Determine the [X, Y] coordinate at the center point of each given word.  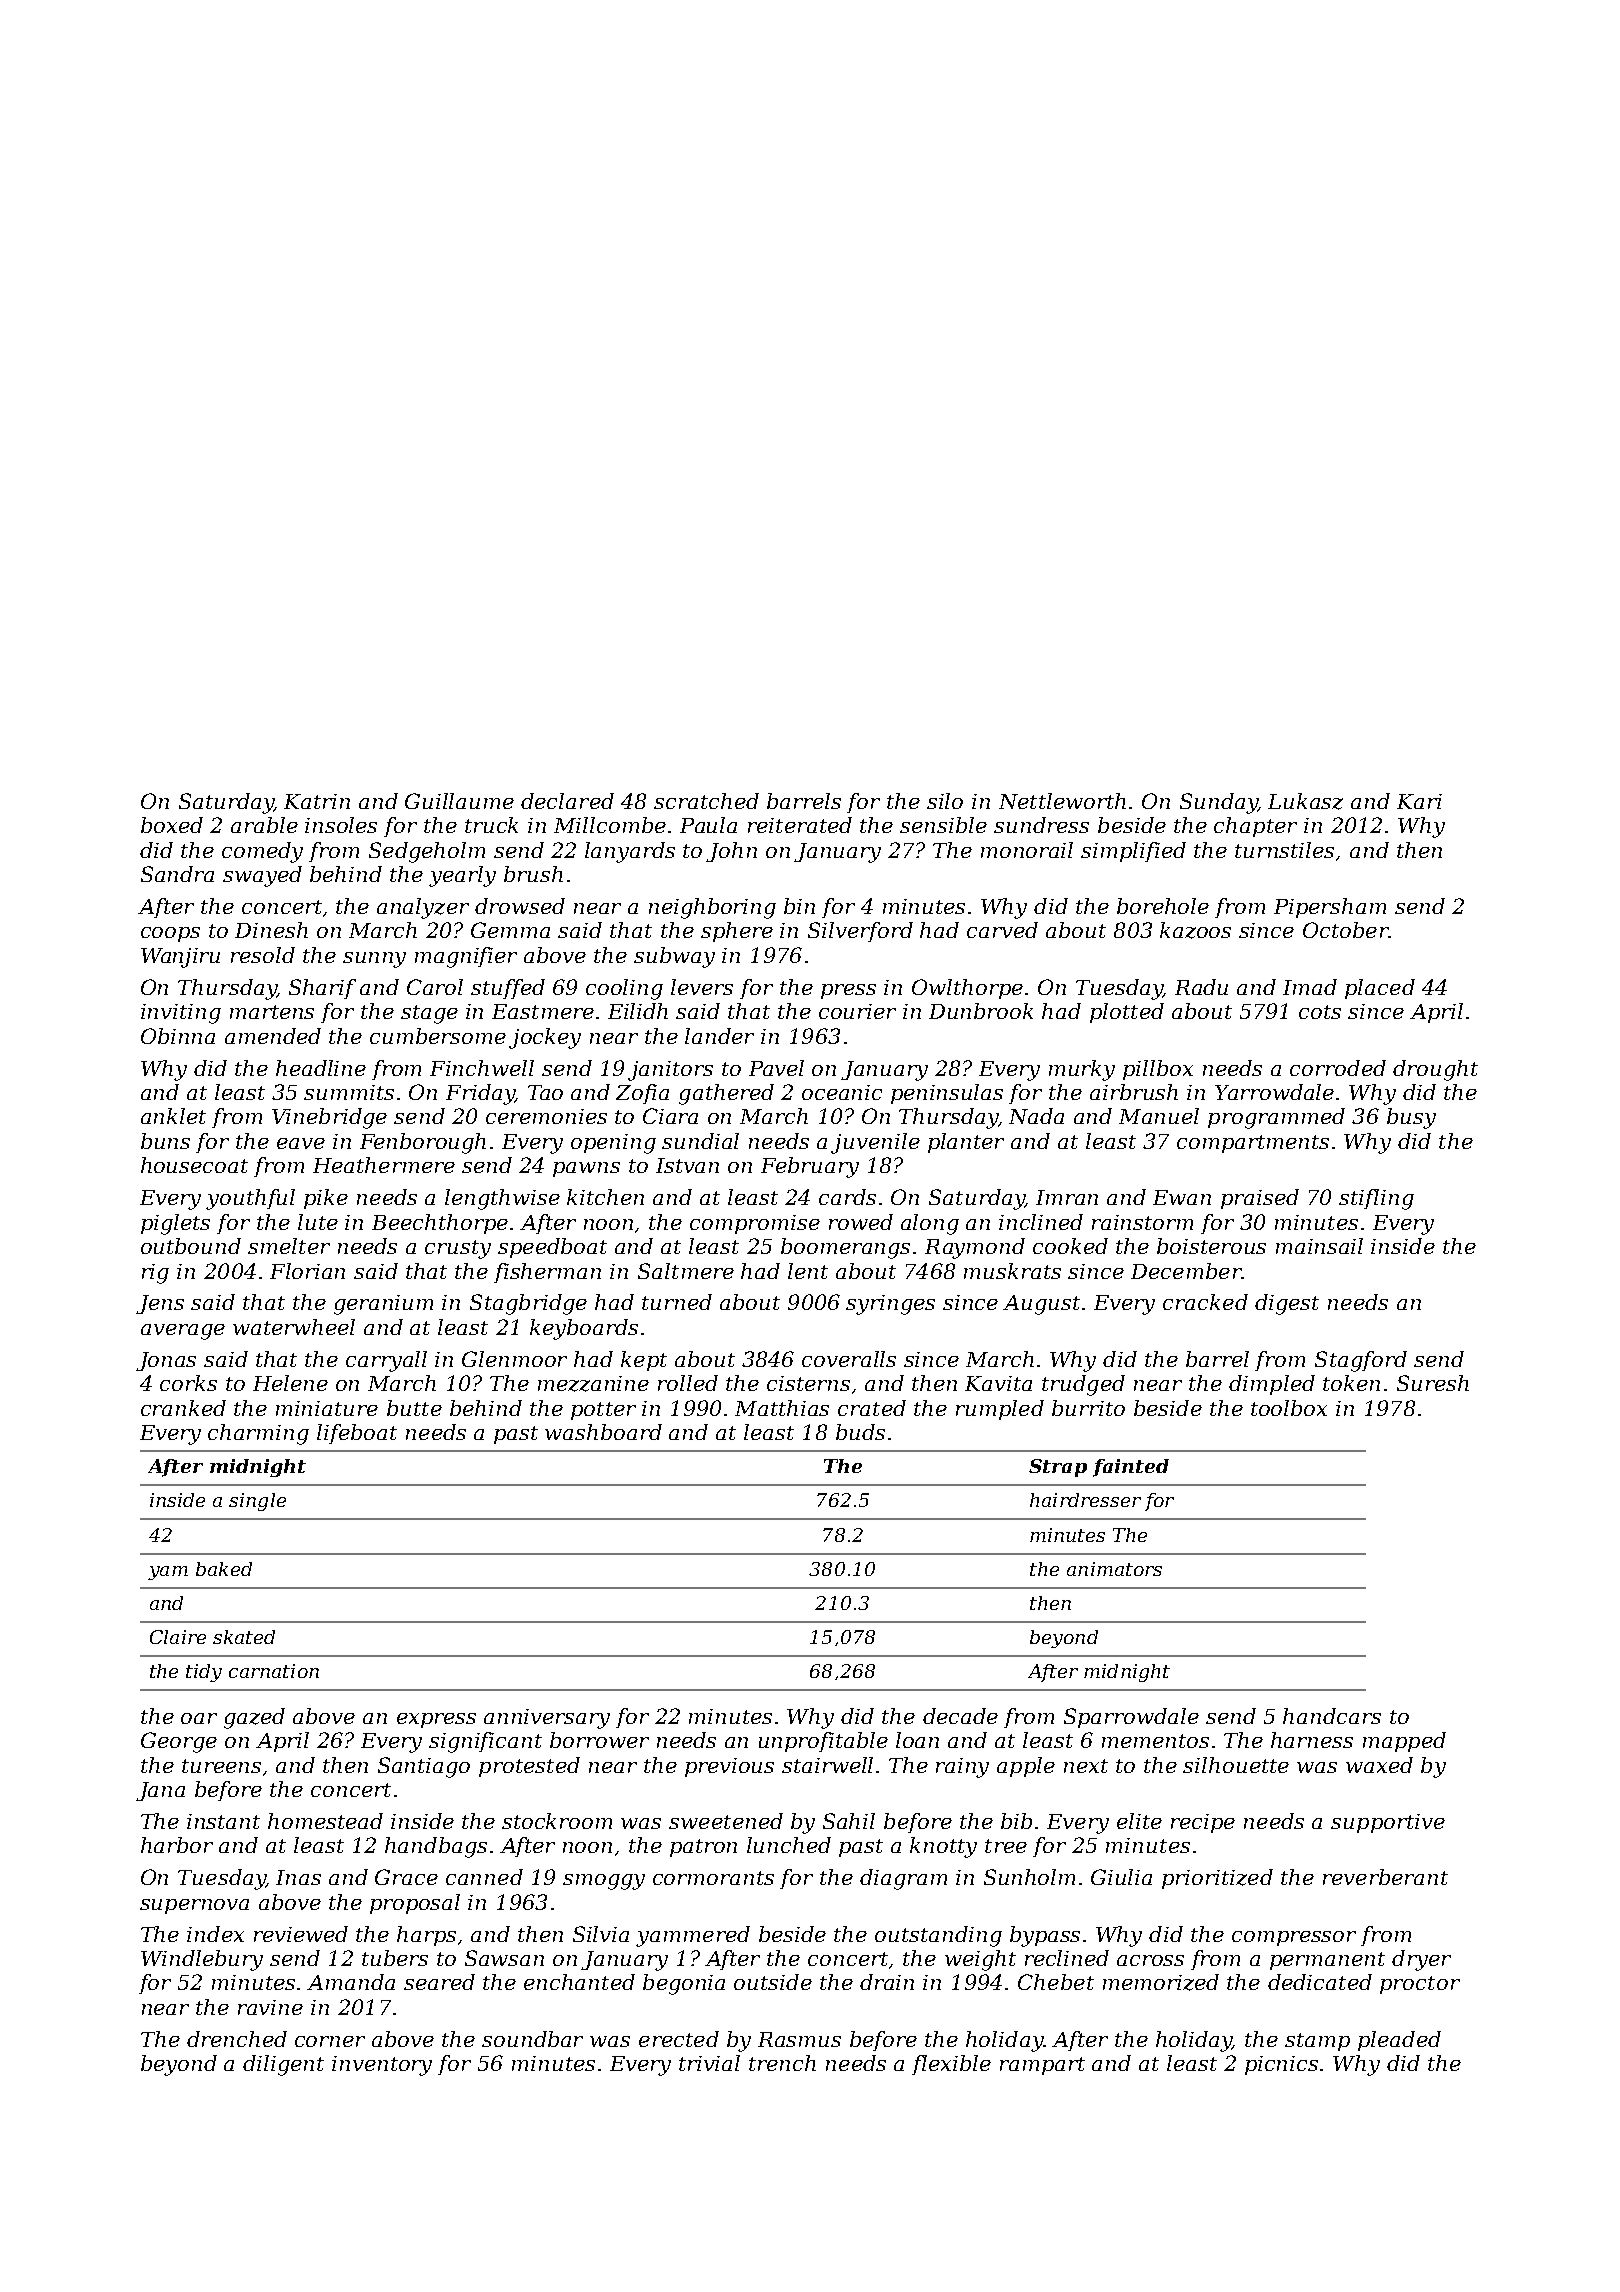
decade [960, 1716]
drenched [237, 2039]
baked [224, 1569]
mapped [1404, 1742]
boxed [172, 825]
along [930, 1224]
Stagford [1361, 1361]
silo [945, 801]
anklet [173, 1116]
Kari [1419, 801]
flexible [951, 2065]
